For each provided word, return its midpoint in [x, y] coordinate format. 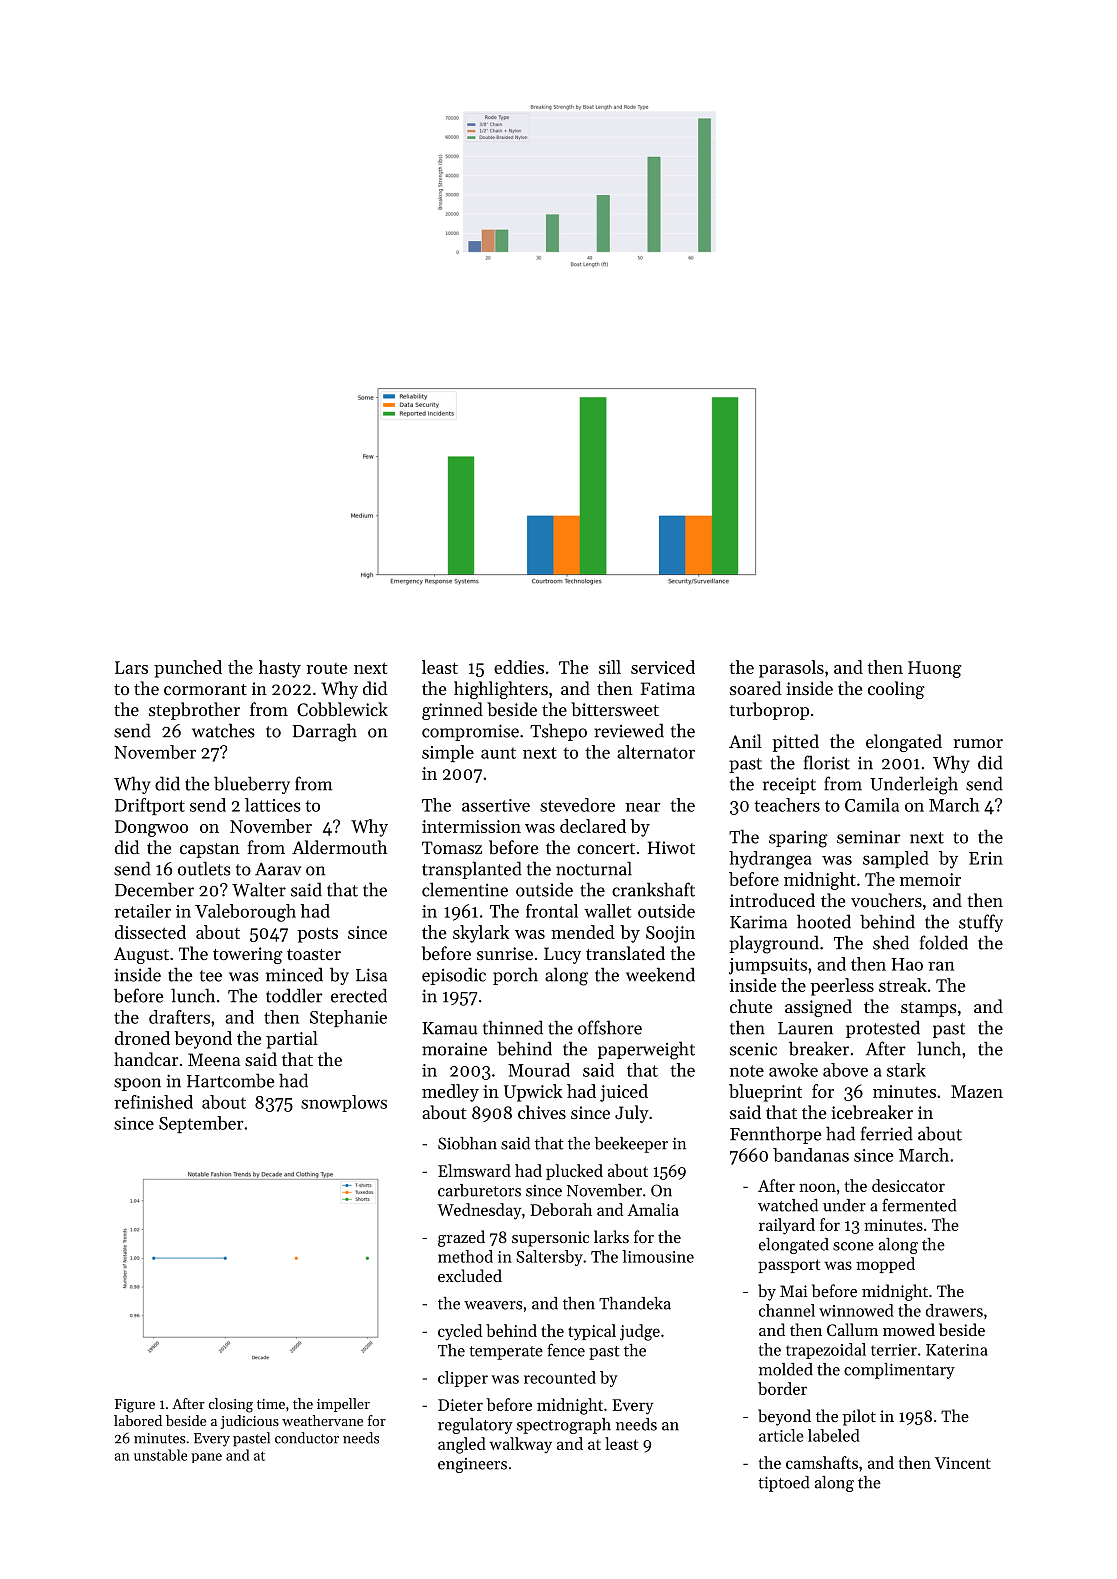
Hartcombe [230, 1080]
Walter [259, 889]
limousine [658, 1256]
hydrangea [770, 860]
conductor [307, 1438]
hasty [280, 669]
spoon [137, 1084]
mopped [885, 1265]
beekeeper [631, 1145]
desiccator [908, 1185]
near [643, 807]
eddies [519, 667]
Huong [935, 669]
